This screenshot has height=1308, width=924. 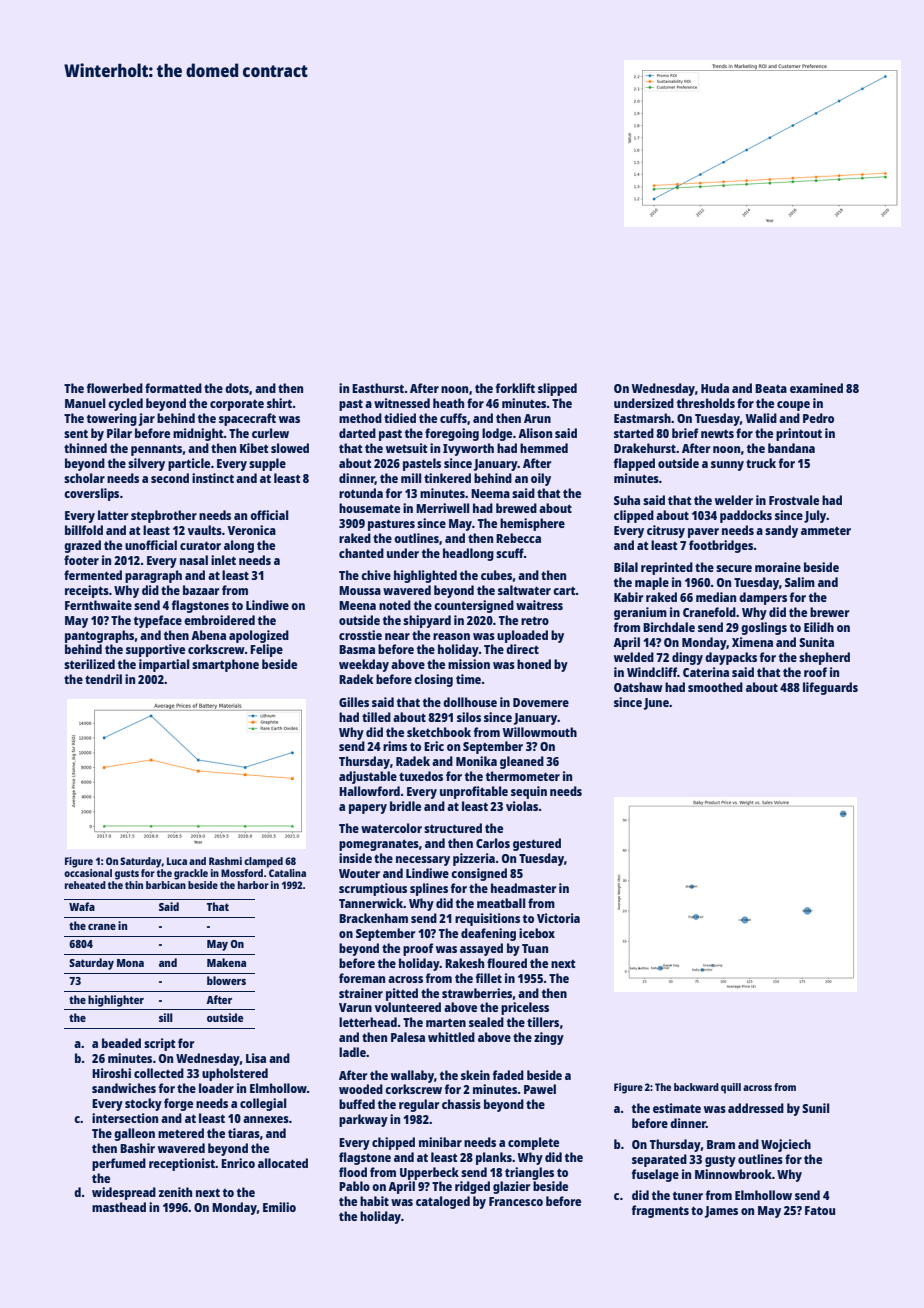 What do you see at coordinates (529, 1173) in the screenshot?
I see `triangles` at bounding box center [529, 1173].
